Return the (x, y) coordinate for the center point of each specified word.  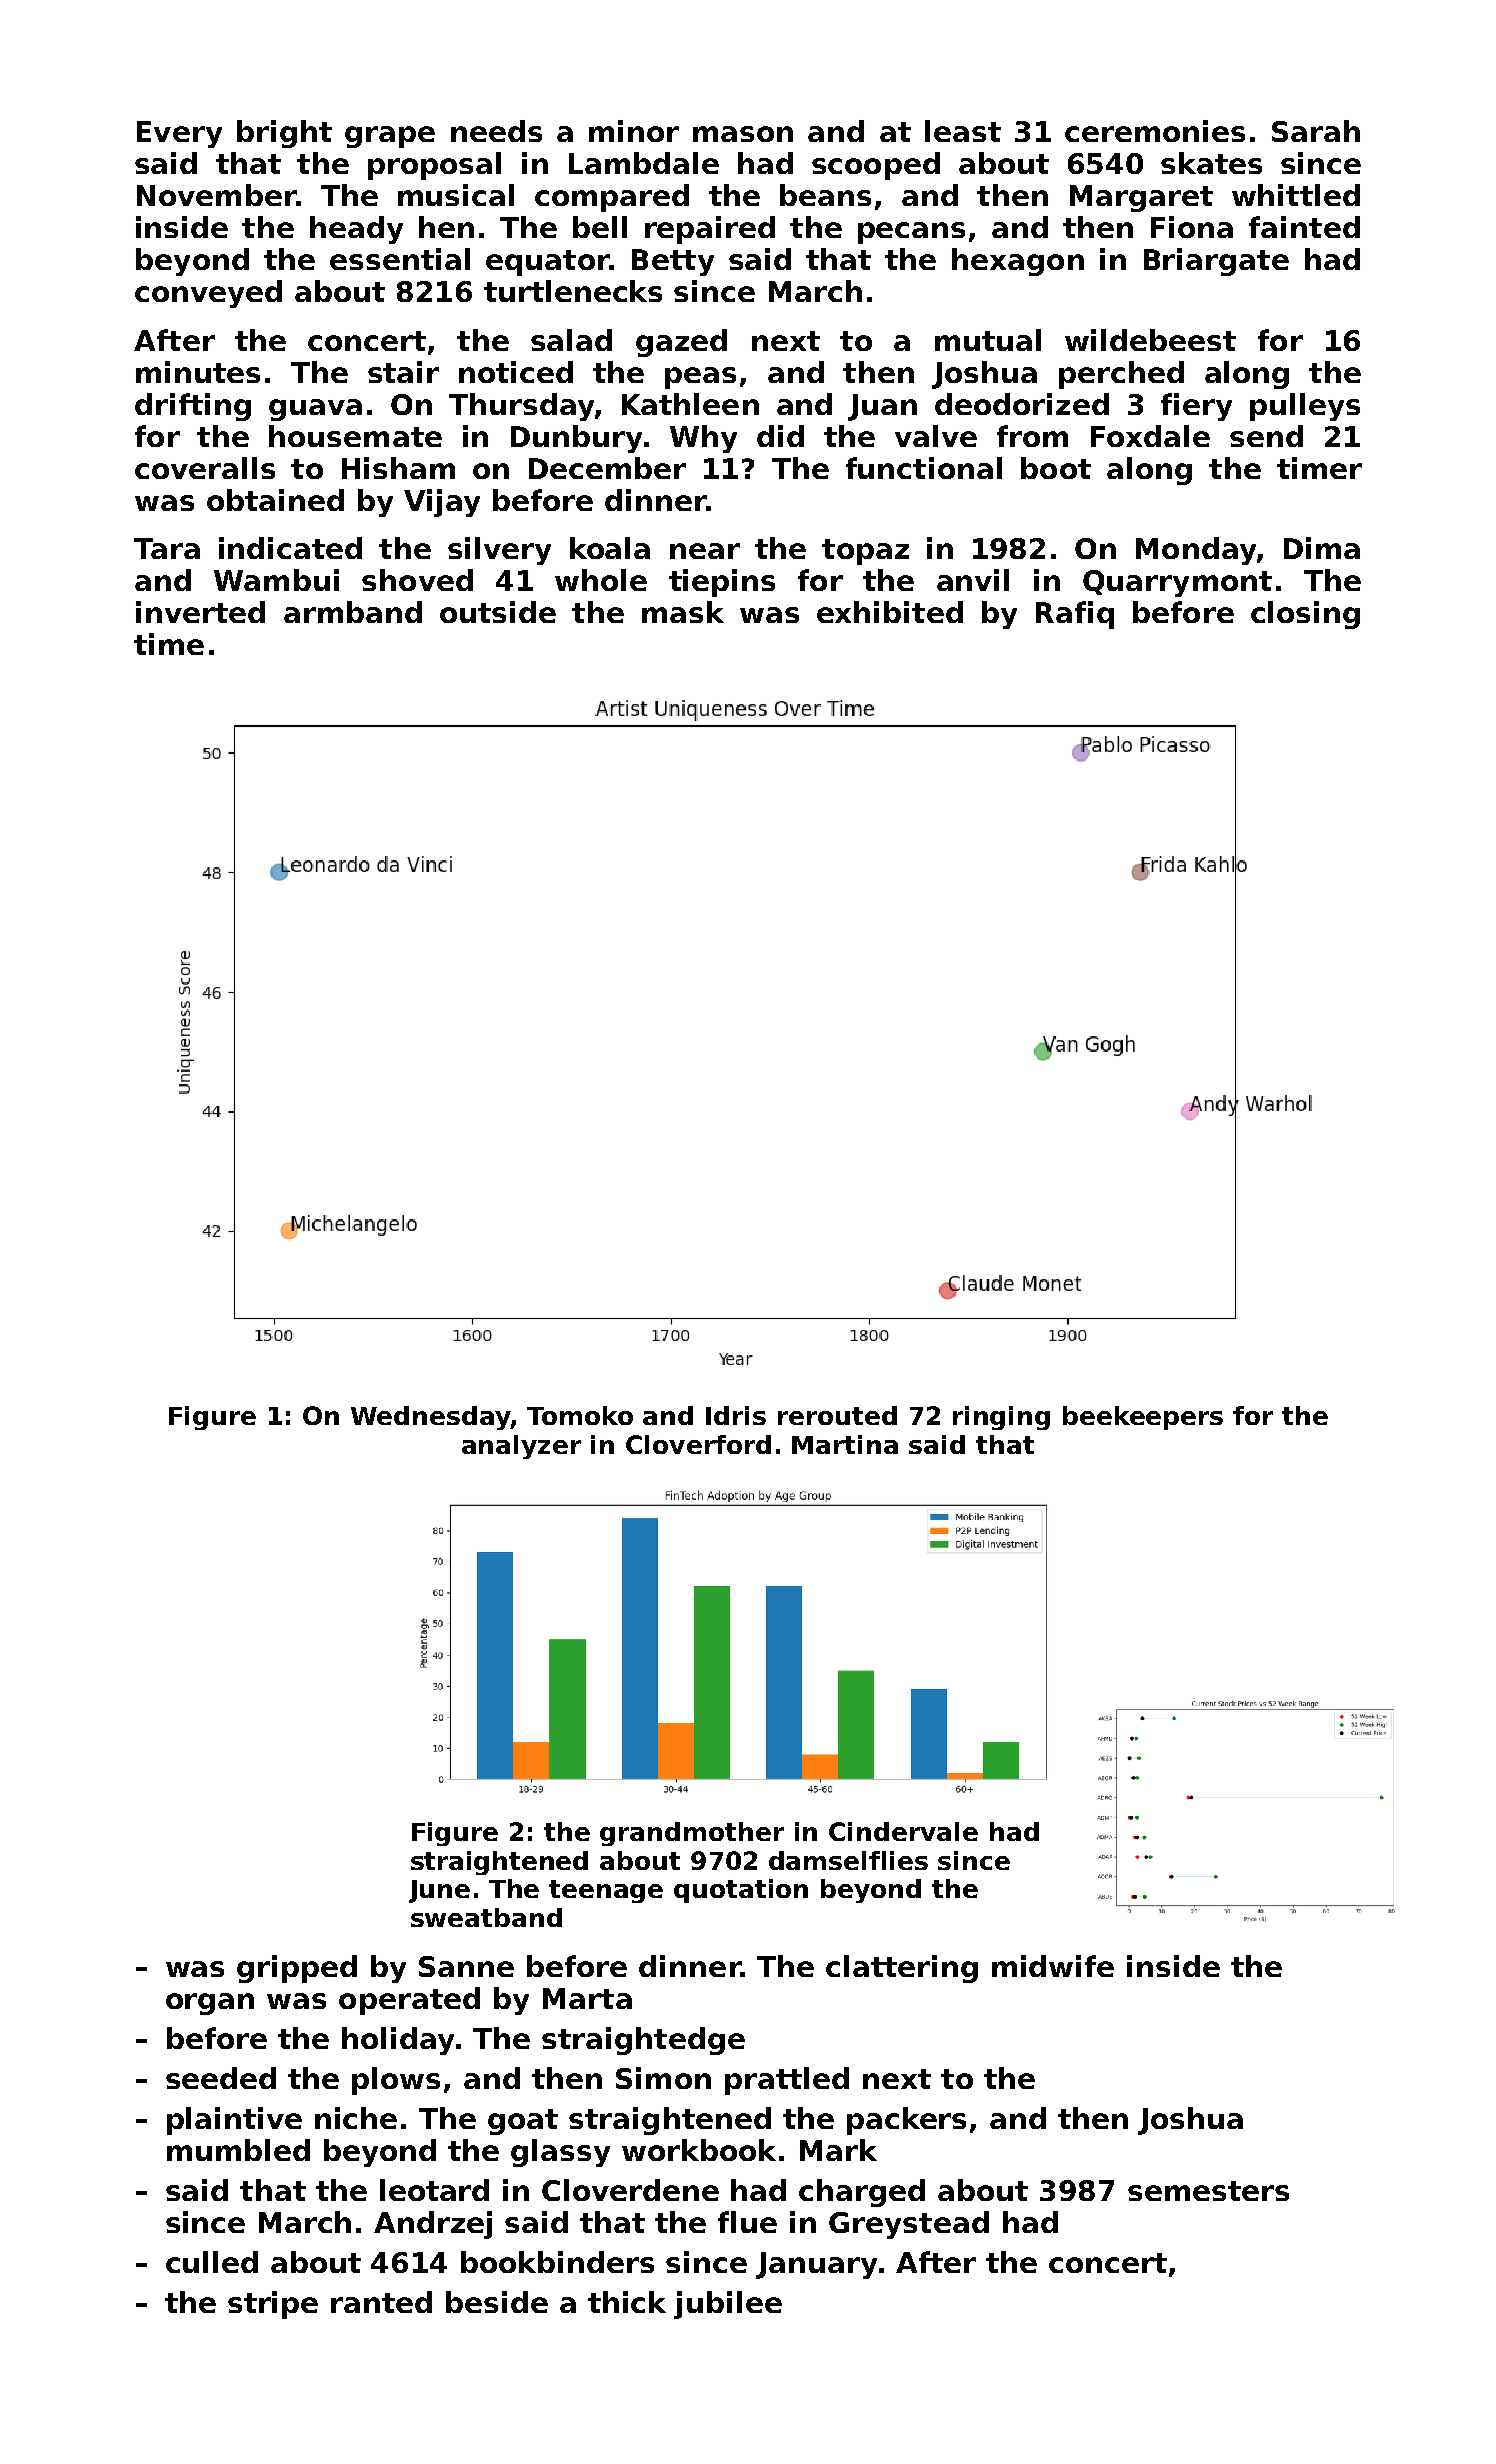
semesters (1208, 2191)
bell (600, 227)
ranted (381, 2302)
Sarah (1316, 131)
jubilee (728, 2305)
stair (403, 372)
